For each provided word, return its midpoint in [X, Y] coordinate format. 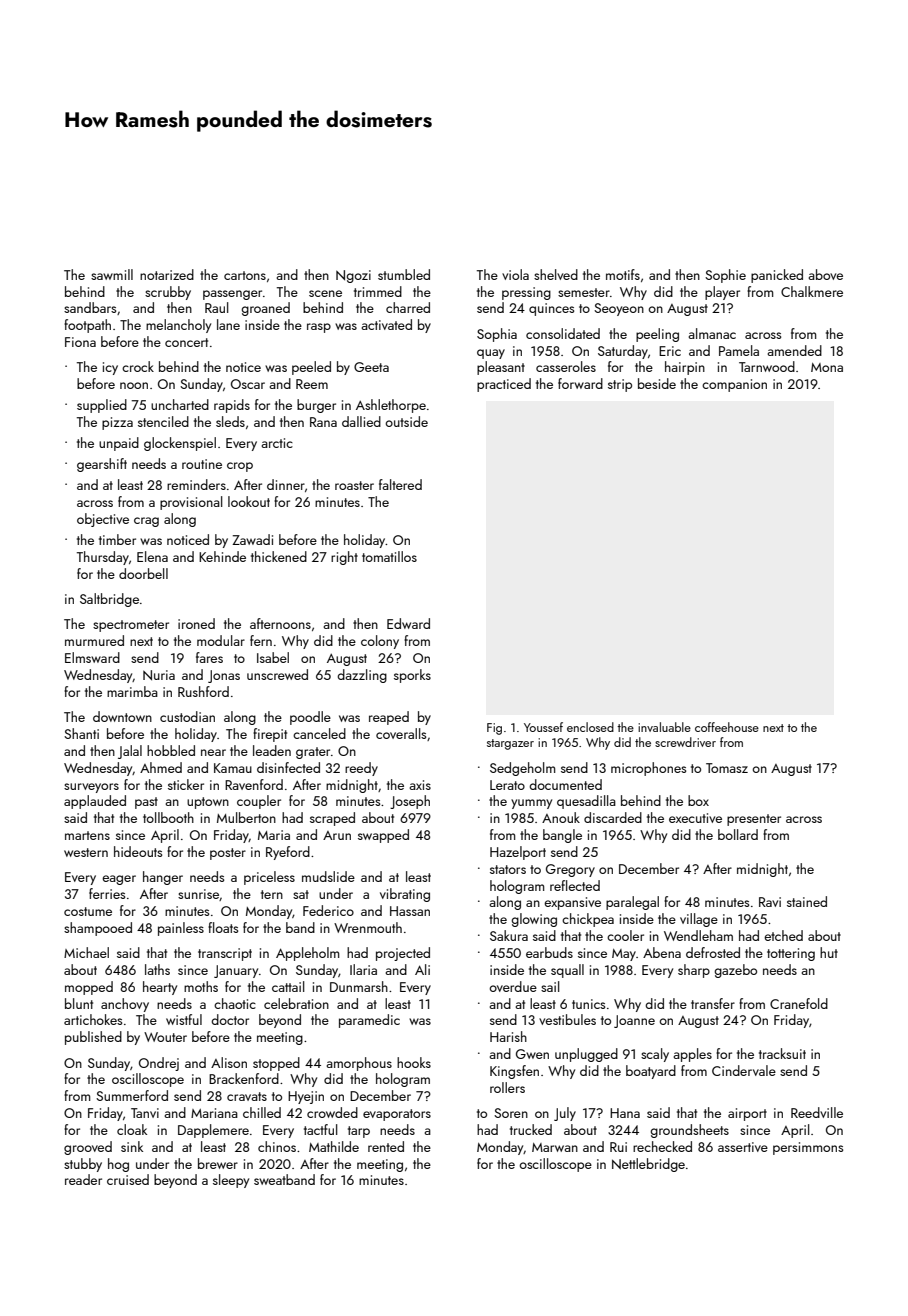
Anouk [561, 817]
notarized [167, 274]
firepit [270, 735]
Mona [827, 367]
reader [83, 1179]
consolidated [563, 333]
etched [783, 935]
